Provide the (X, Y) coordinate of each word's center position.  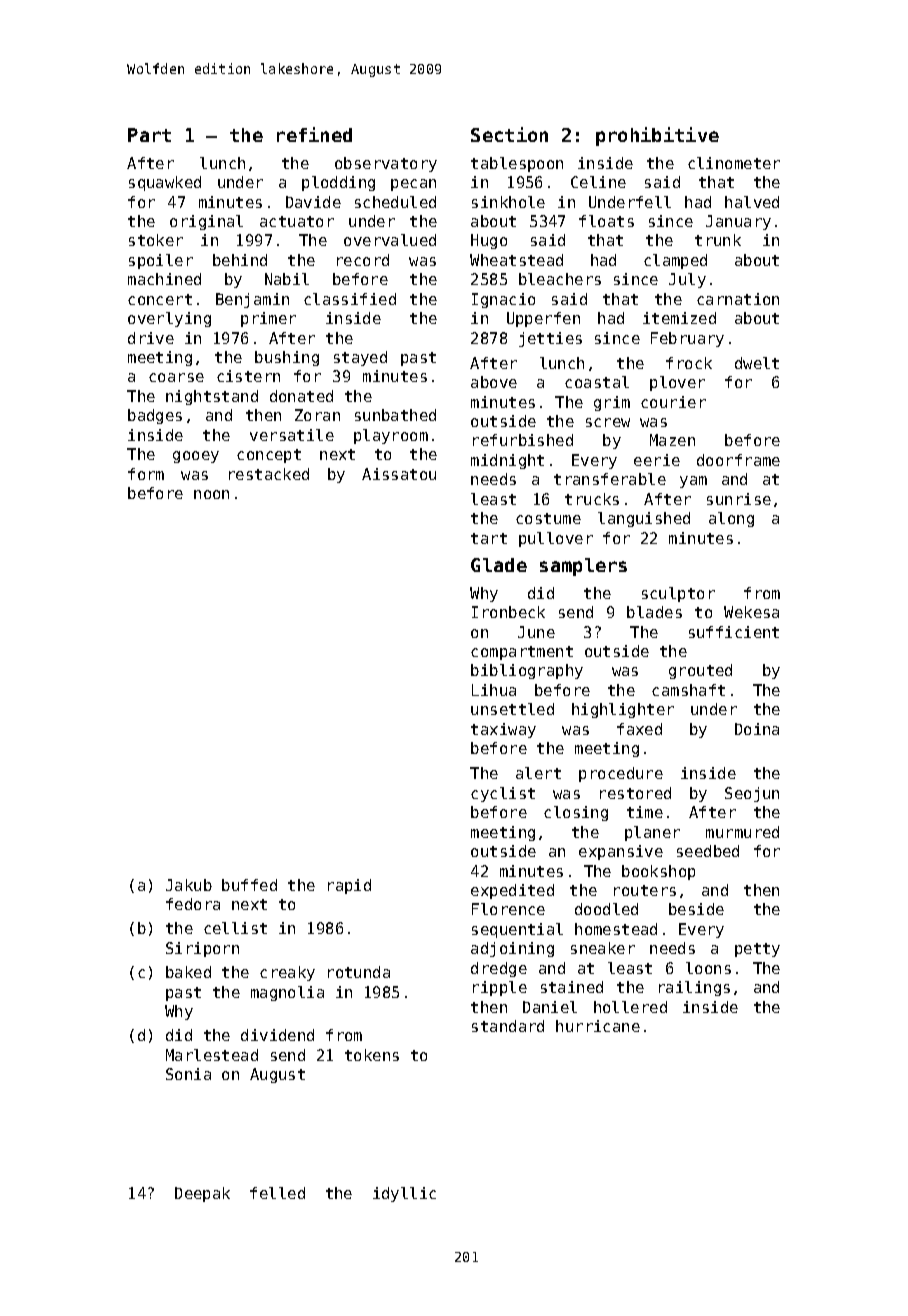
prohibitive (657, 136)
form (146, 474)
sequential (517, 930)
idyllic (404, 1194)
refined (314, 134)
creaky (287, 973)
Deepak (202, 1194)
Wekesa (751, 612)
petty (757, 950)
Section (509, 134)
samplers (583, 567)
